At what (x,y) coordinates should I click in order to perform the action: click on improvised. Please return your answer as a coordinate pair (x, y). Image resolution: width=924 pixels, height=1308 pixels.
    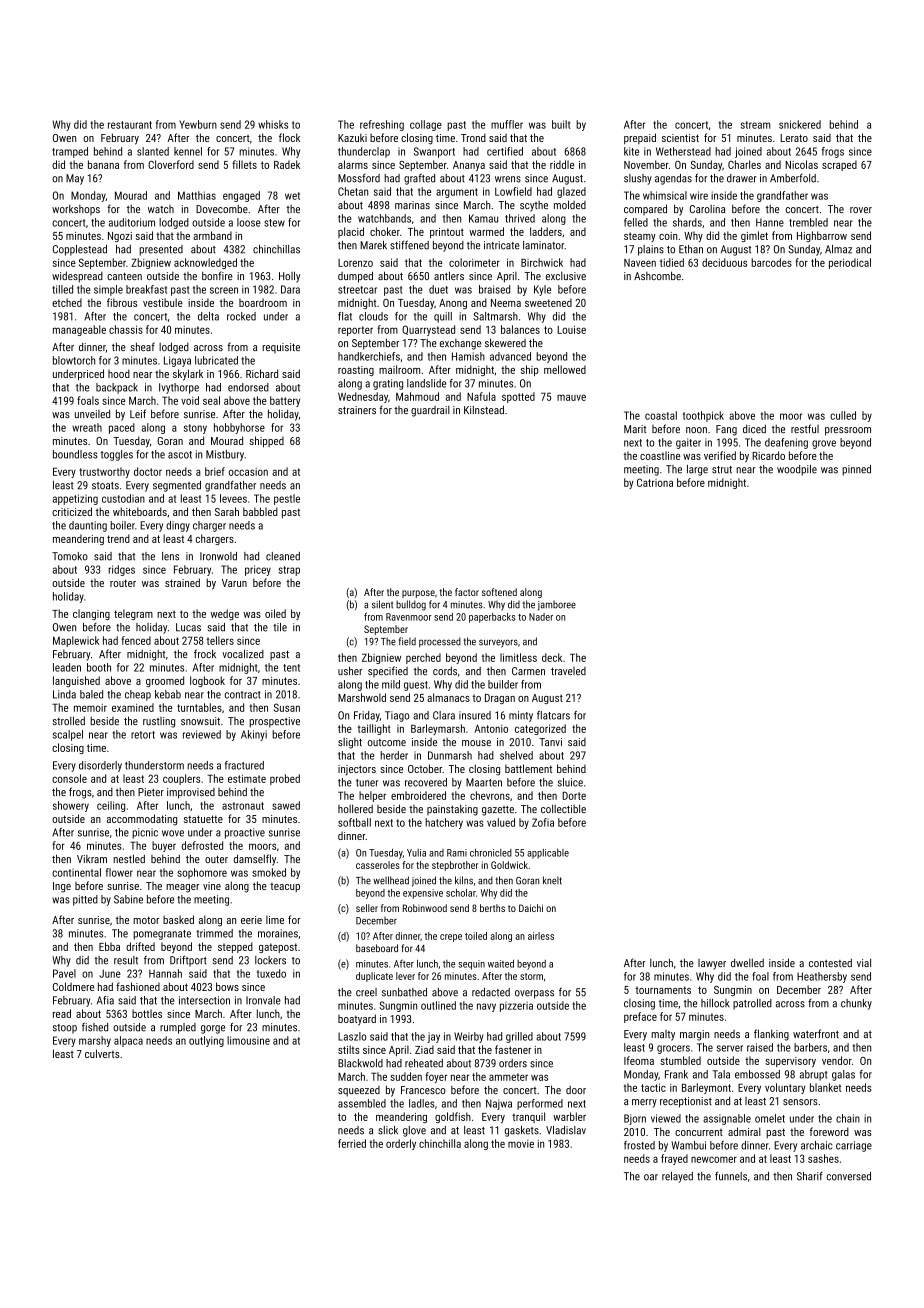
    Looking at the image, I should click on (191, 793).
